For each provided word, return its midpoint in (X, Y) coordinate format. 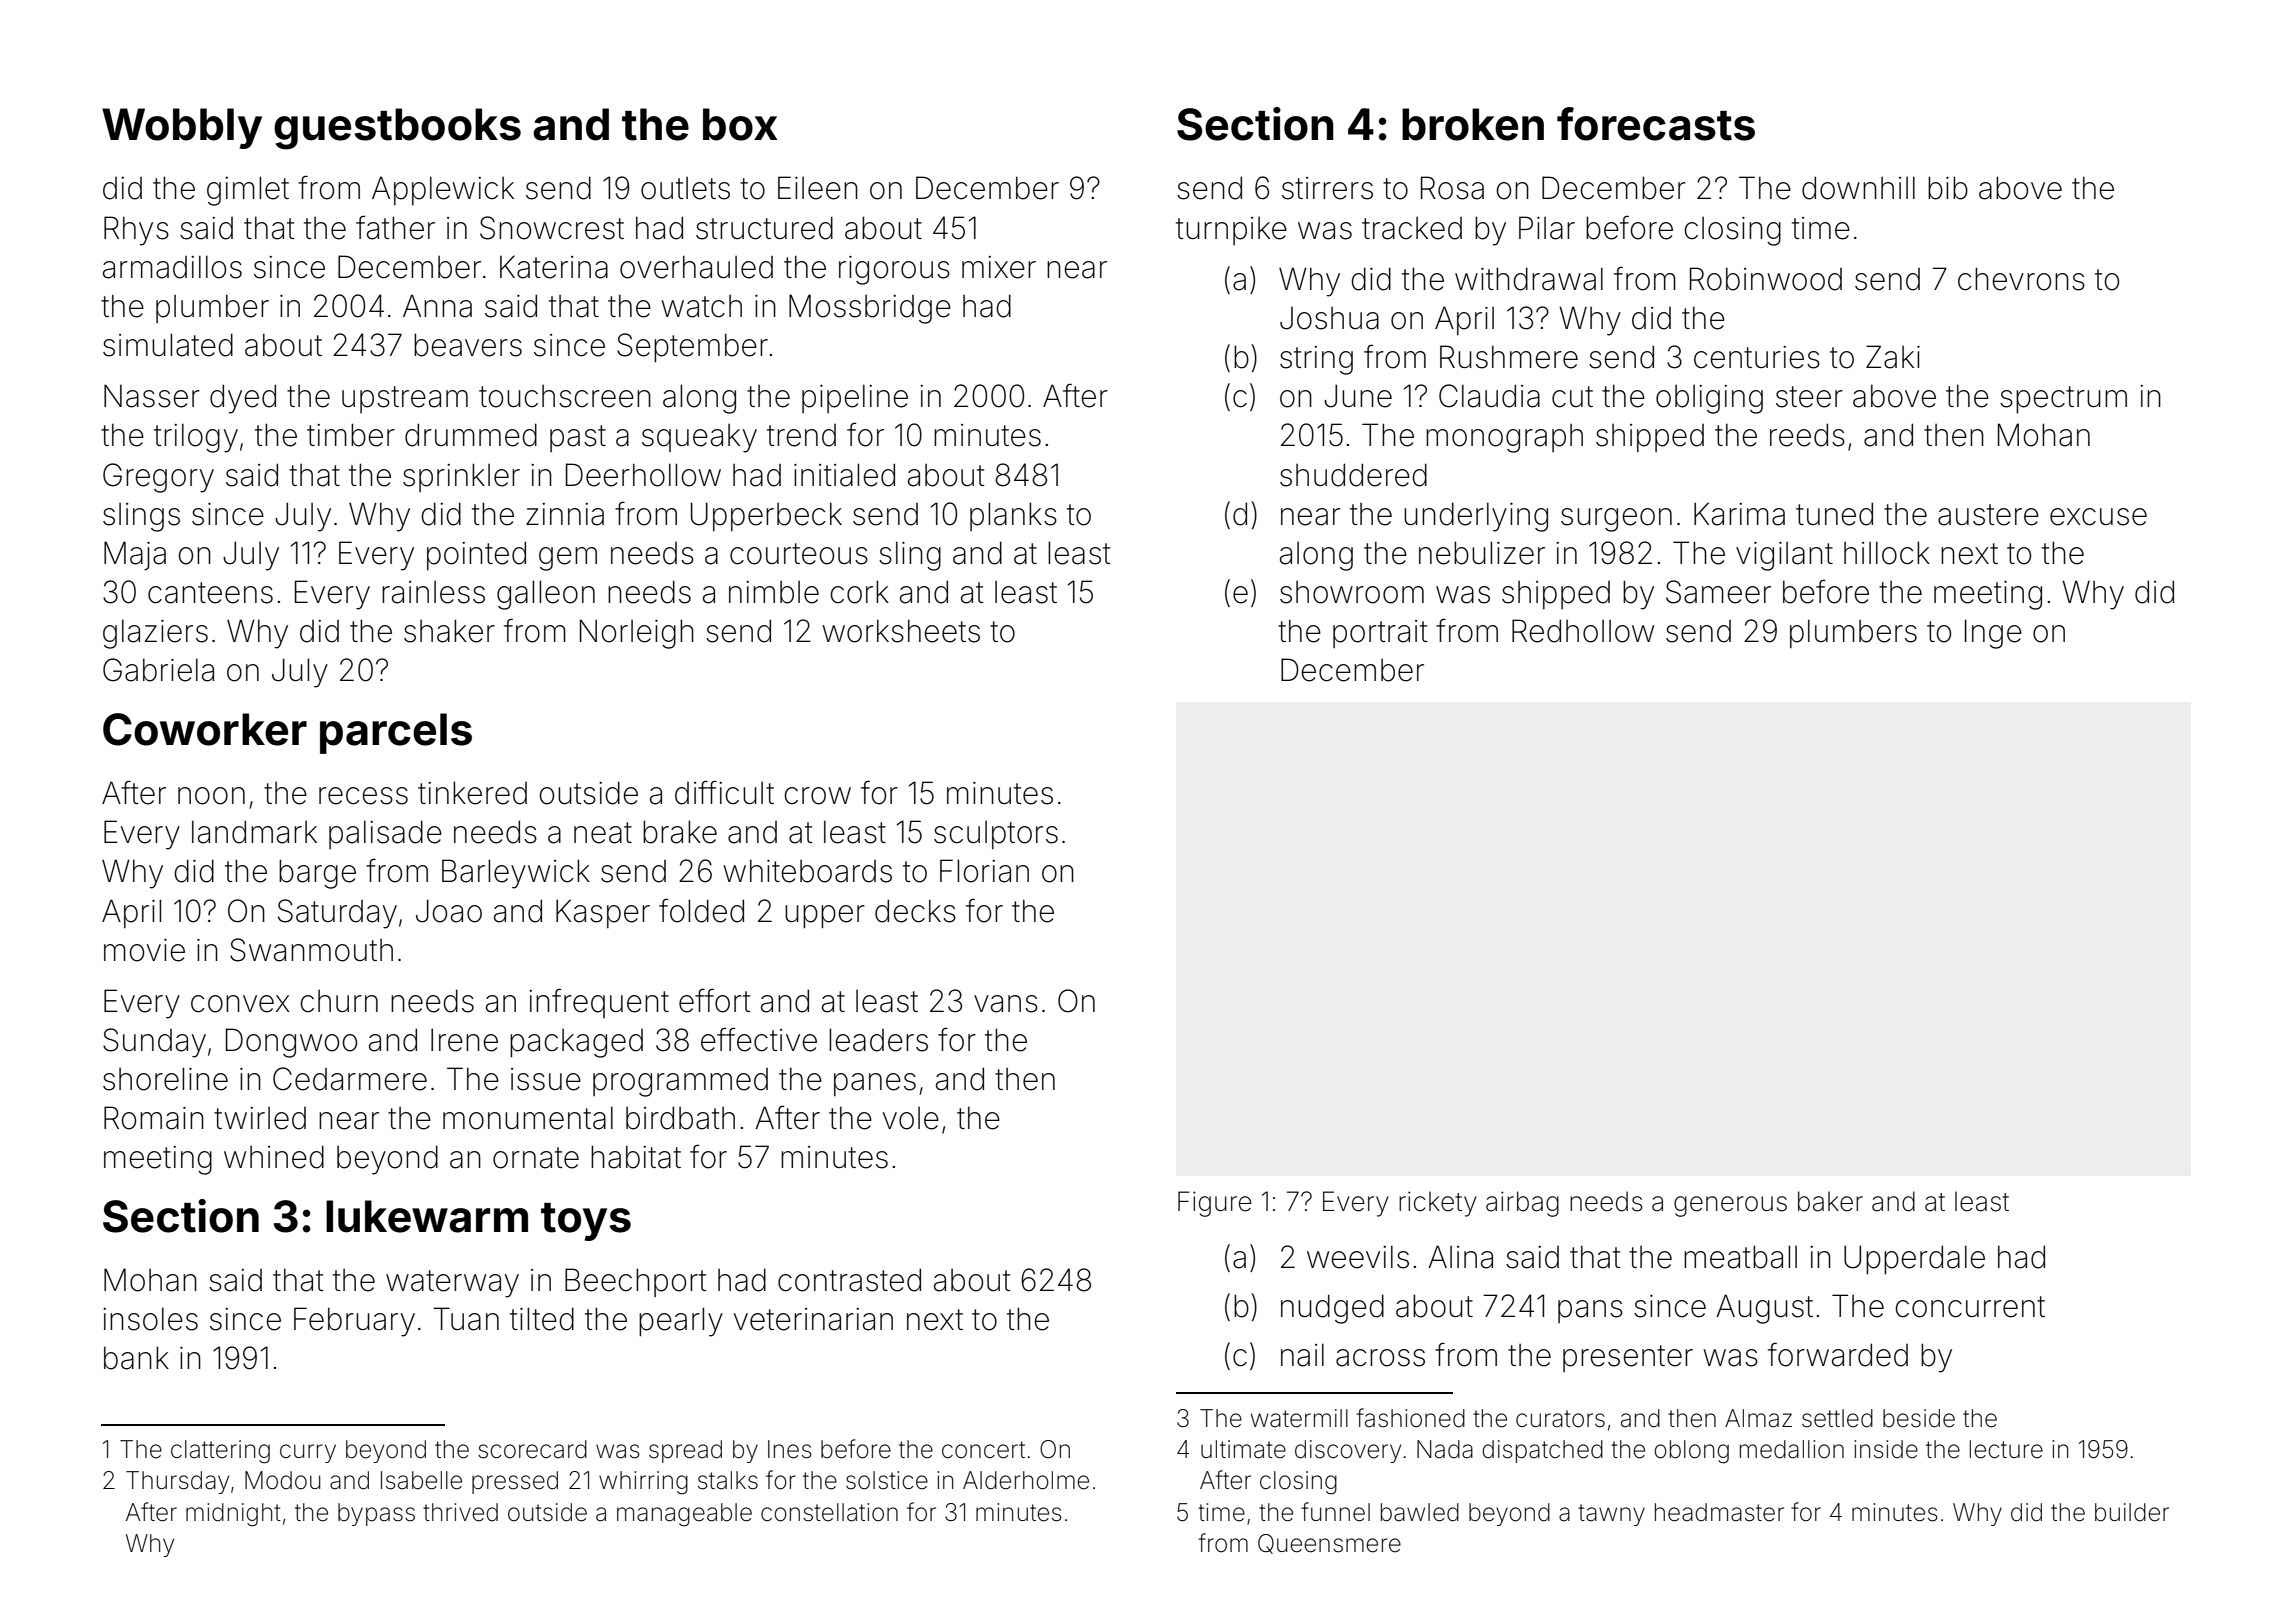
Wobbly (182, 128)
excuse (2098, 517)
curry (308, 1453)
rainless (433, 592)
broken (1473, 124)
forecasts (1656, 124)
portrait (1380, 634)
